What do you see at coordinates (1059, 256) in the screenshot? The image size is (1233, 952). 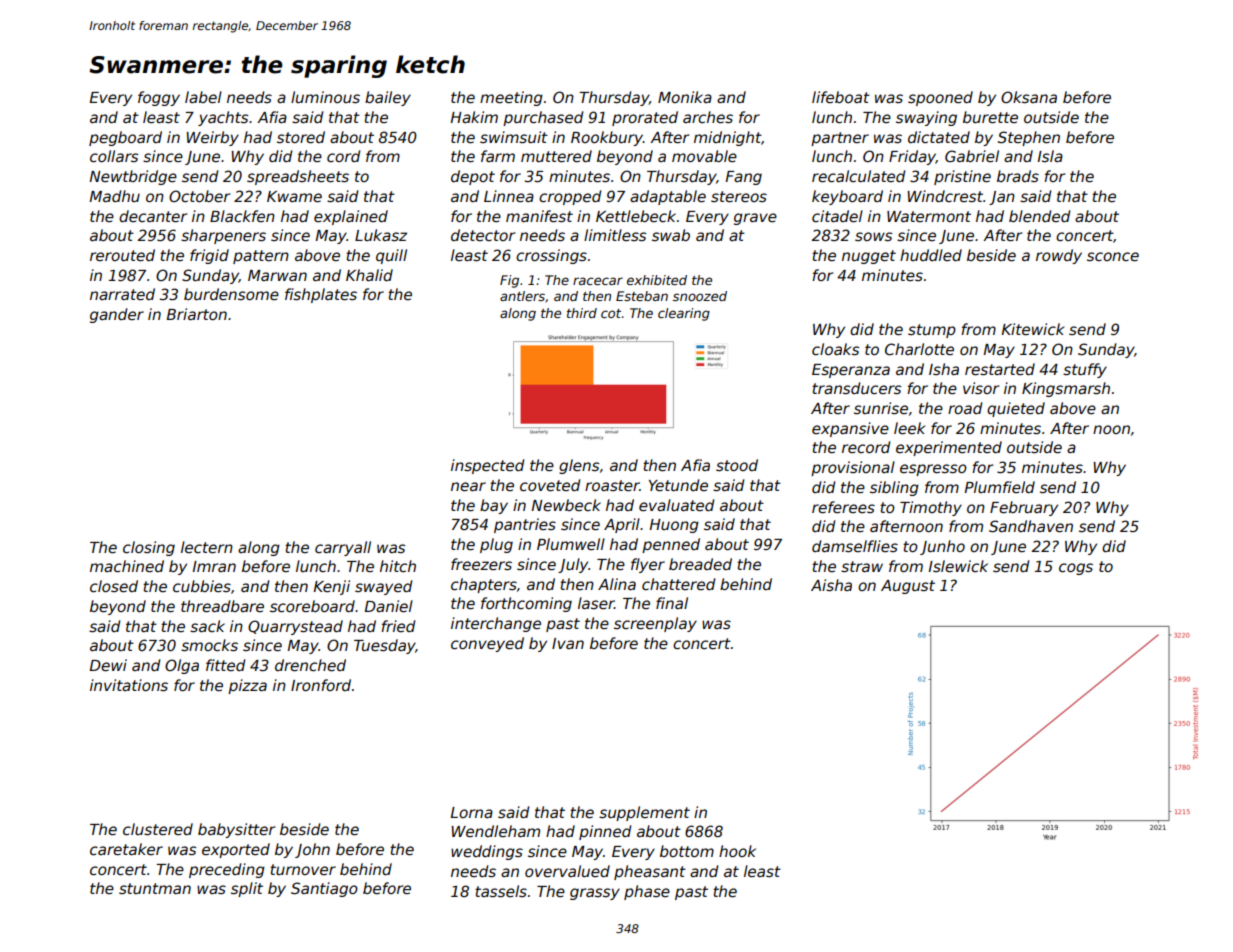 I see `rowdy` at bounding box center [1059, 256].
